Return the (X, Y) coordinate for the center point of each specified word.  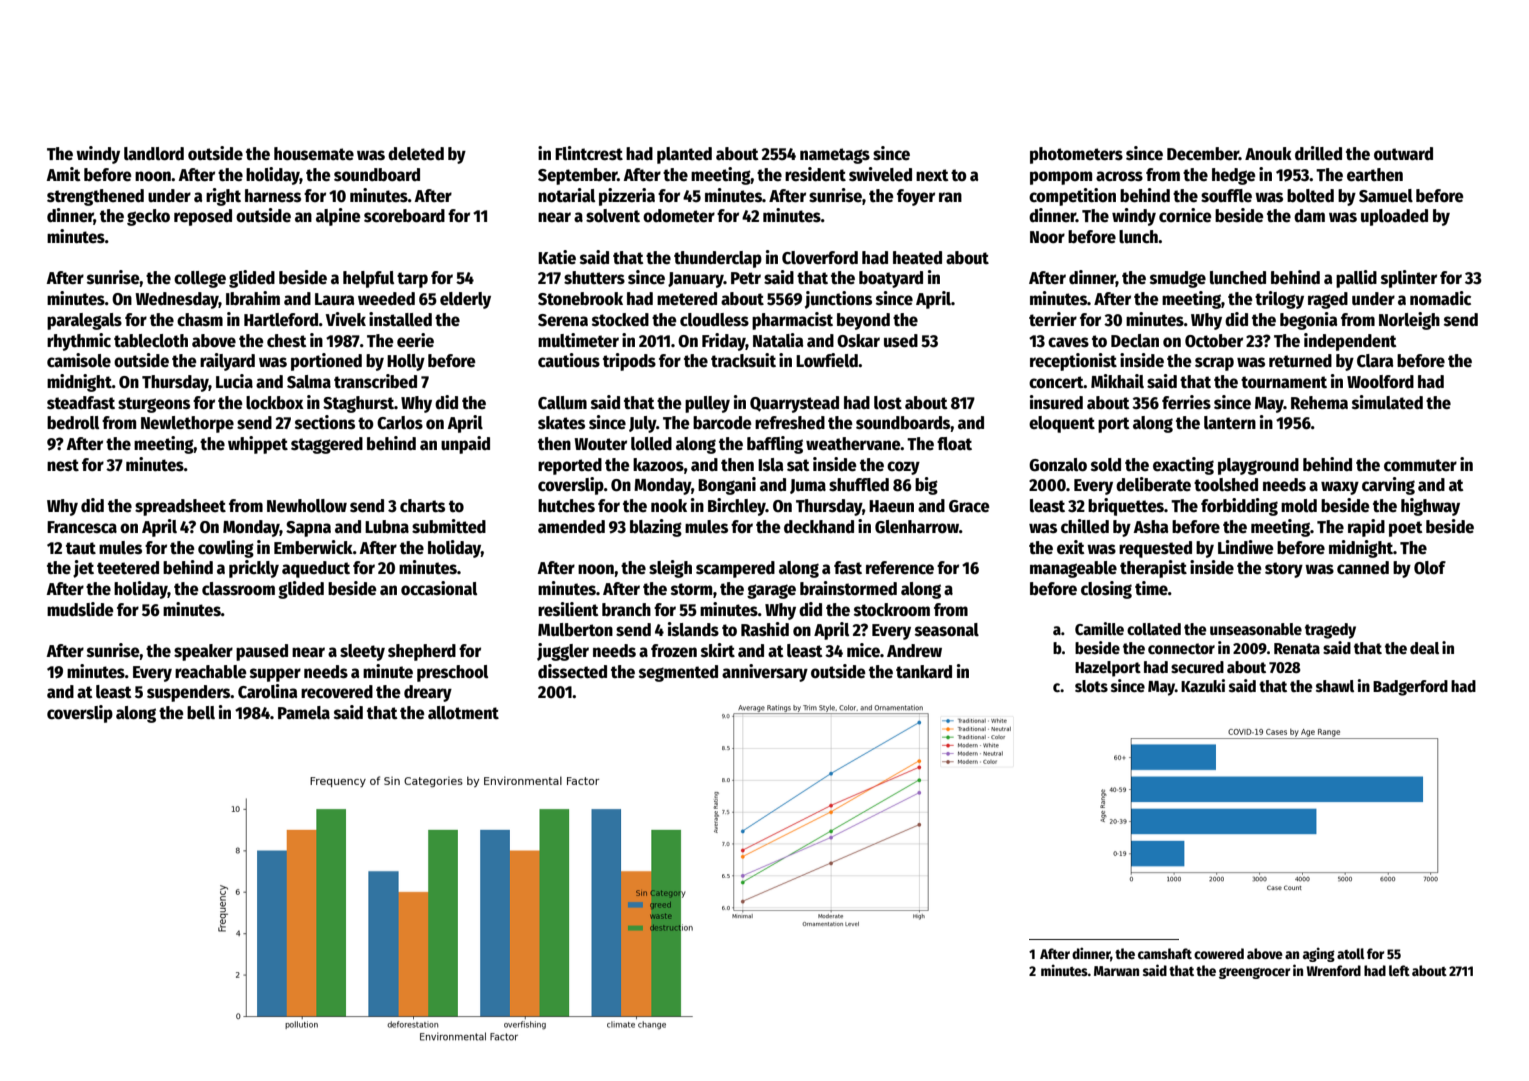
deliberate (1153, 484)
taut (81, 548)
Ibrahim (253, 298)
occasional (439, 588)
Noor (1047, 237)
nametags (835, 156)
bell (201, 713)
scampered (735, 569)
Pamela (304, 713)
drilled (1318, 153)
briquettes (1126, 507)
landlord (154, 154)
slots (1091, 686)
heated (917, 258)
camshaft (1165, 953)
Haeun (891, 506)
